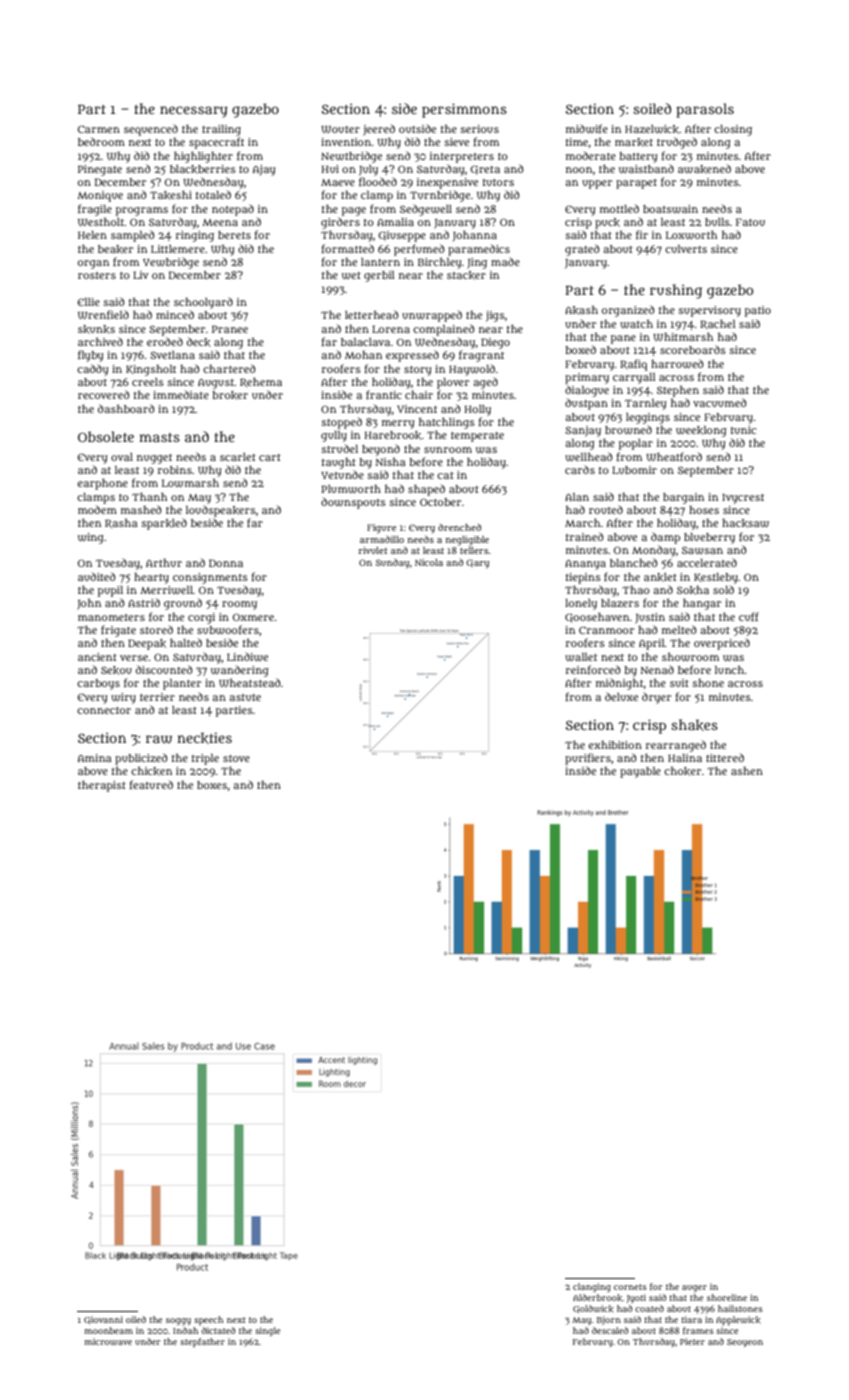 The image size is (849, 1400). What do you see at coordinates (183, 604) in the page?
I see `ground` at bounding box center [183, 604].
